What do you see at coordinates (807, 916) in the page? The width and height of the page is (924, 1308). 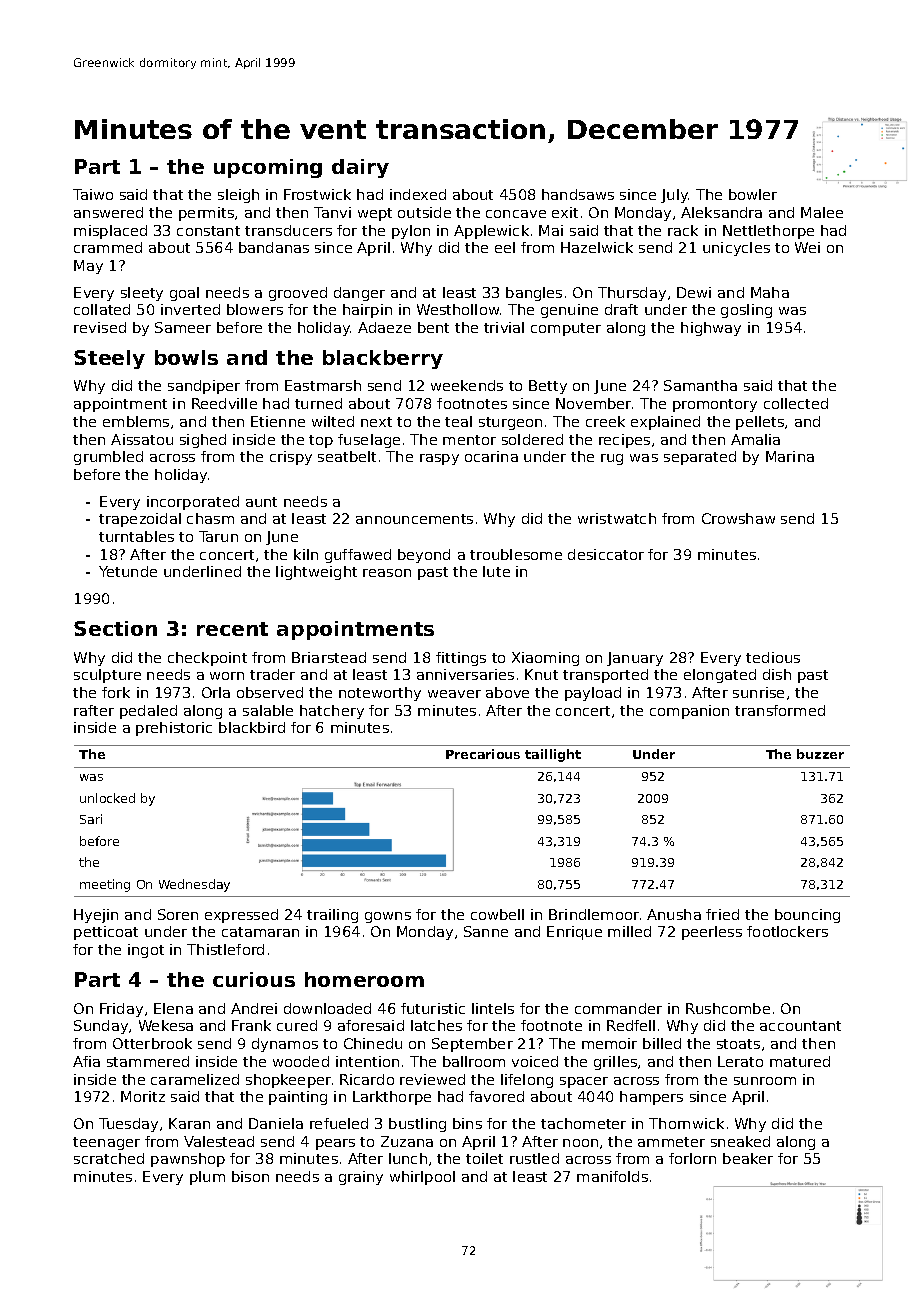 I see `bouncing` at bounding box center [807, 916].
